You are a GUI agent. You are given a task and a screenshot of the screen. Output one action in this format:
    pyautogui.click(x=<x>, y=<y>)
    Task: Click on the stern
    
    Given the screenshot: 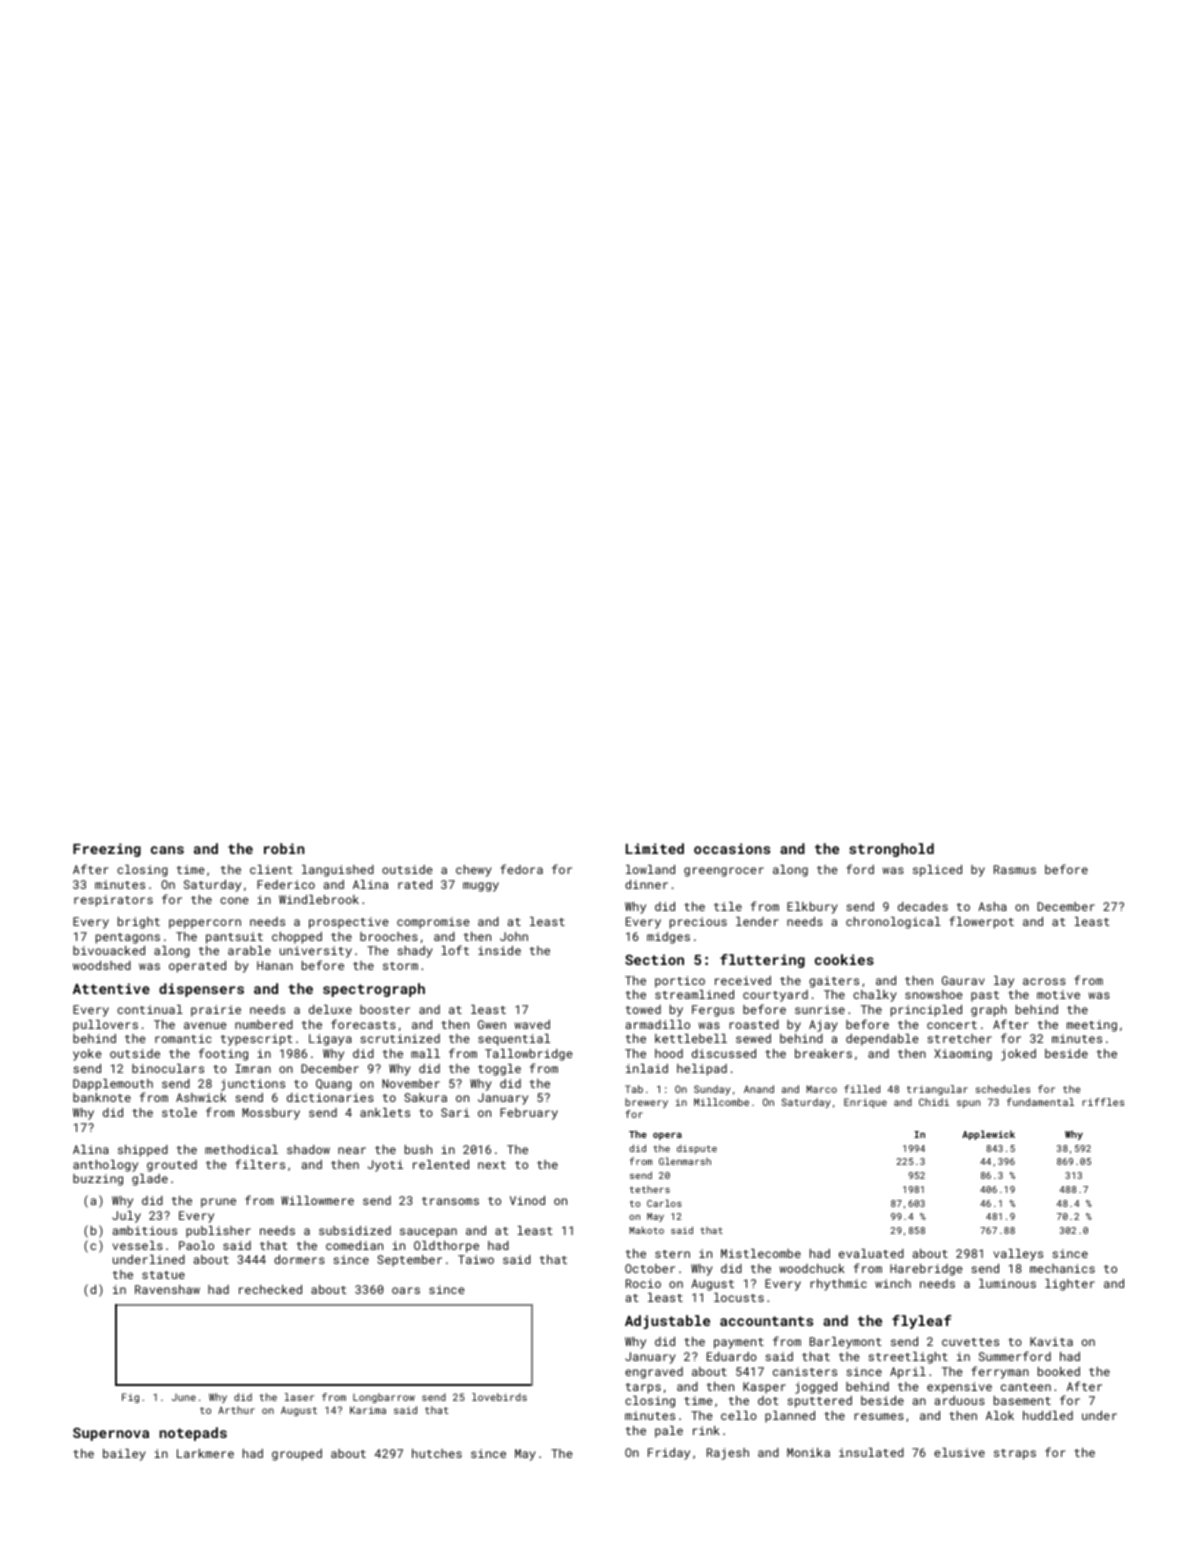 What is the action you would take?
    pyautogui.click(x=672, y=1254)
